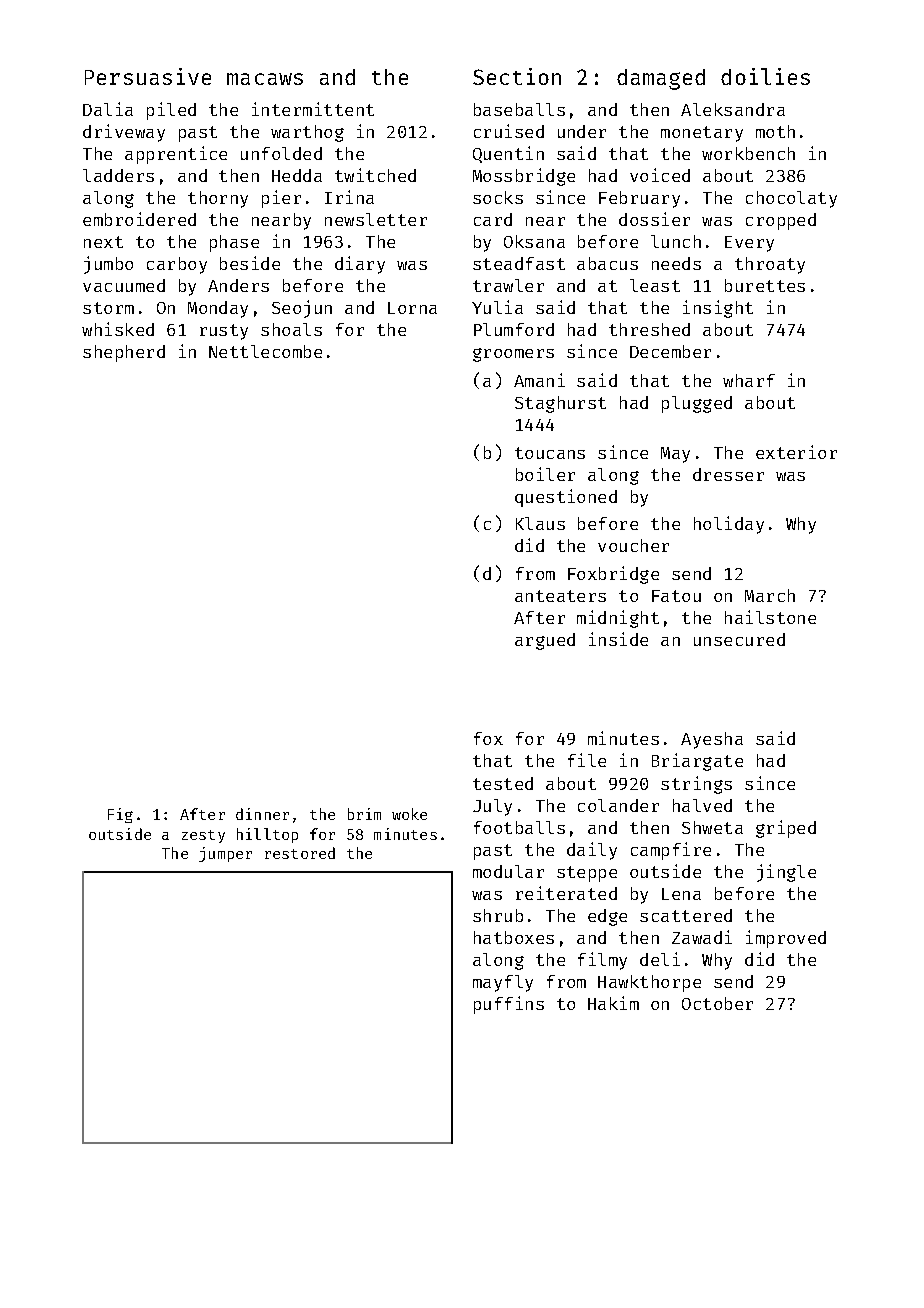 The height and width of the screenshot is (1308, 924). What do you see at coordinates (148, 76) in the screenshot?
I see `Persuasive` at bounding box center [148, 76].
